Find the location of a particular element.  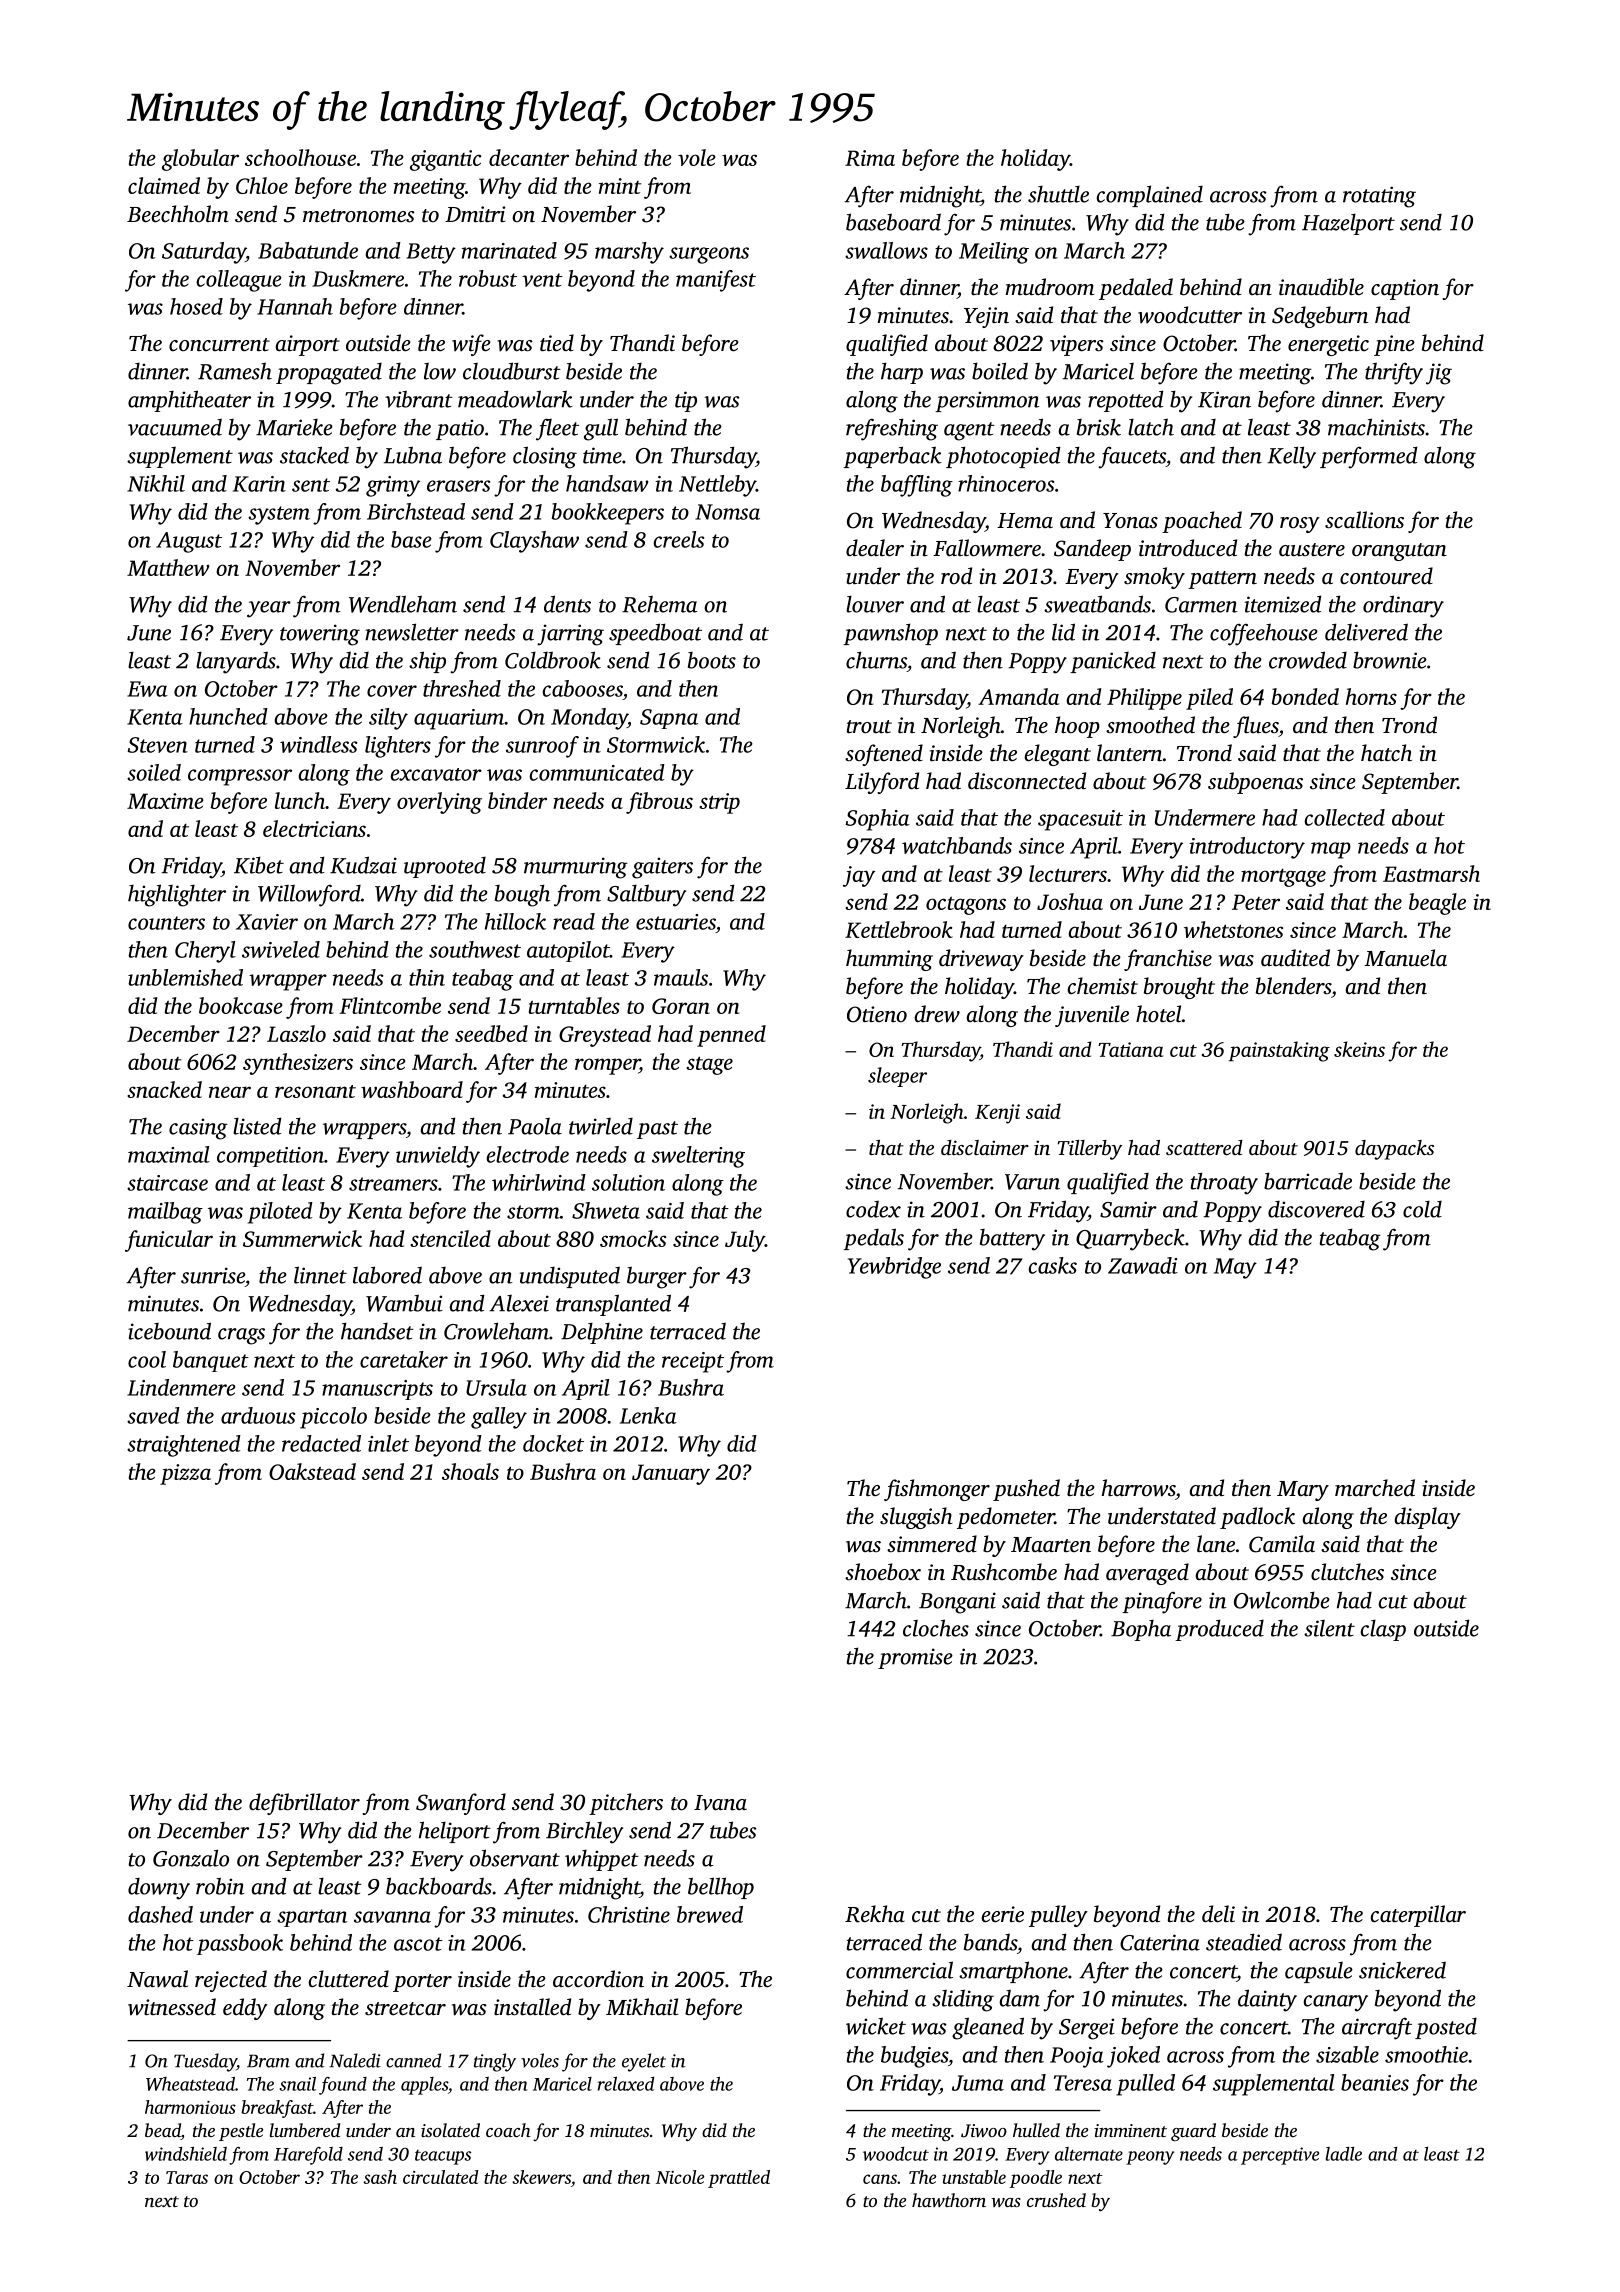

prattled is located at coordinates (739, 2179).
